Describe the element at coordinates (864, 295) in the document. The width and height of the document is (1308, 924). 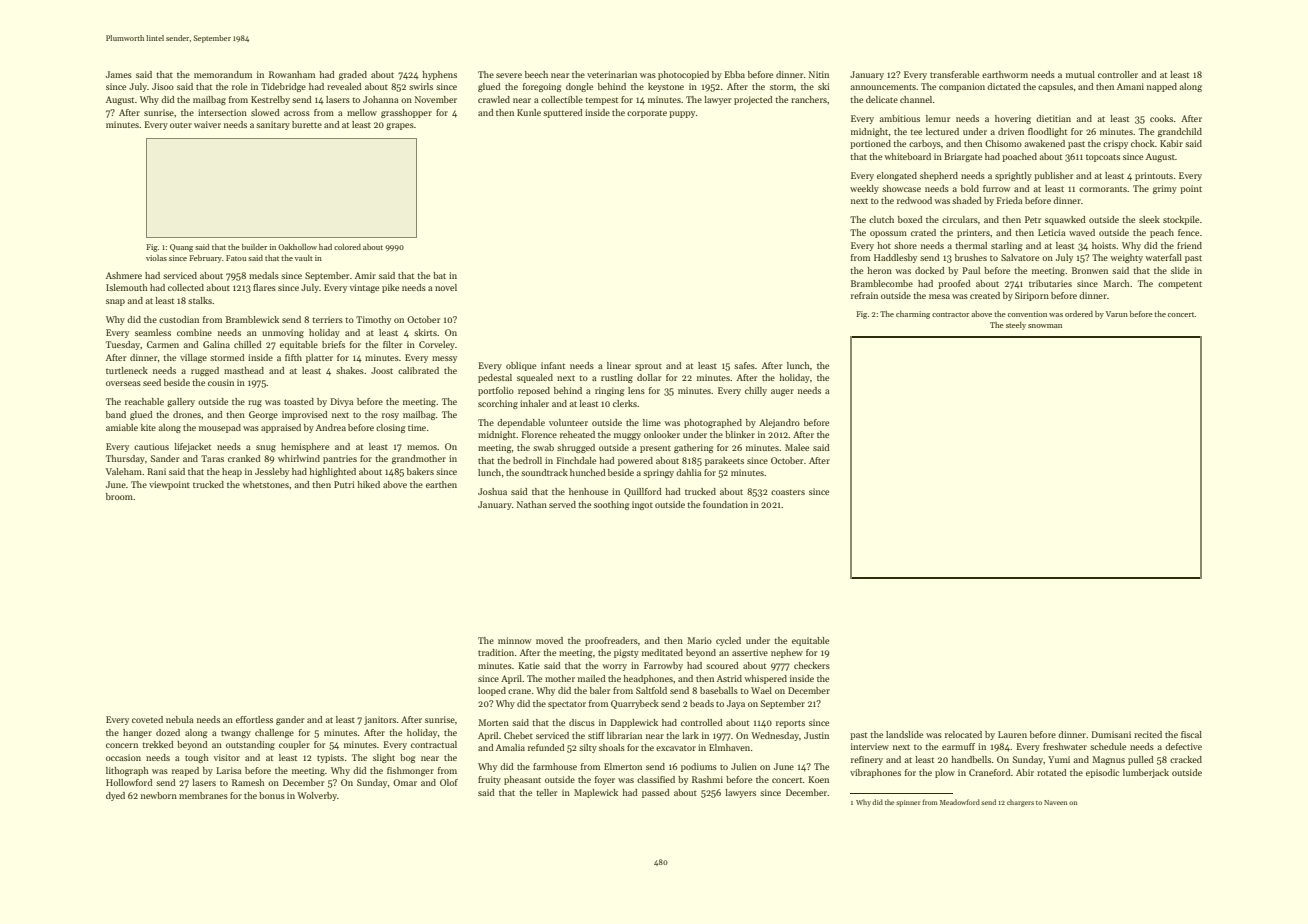
I see `refrain` at that location.
